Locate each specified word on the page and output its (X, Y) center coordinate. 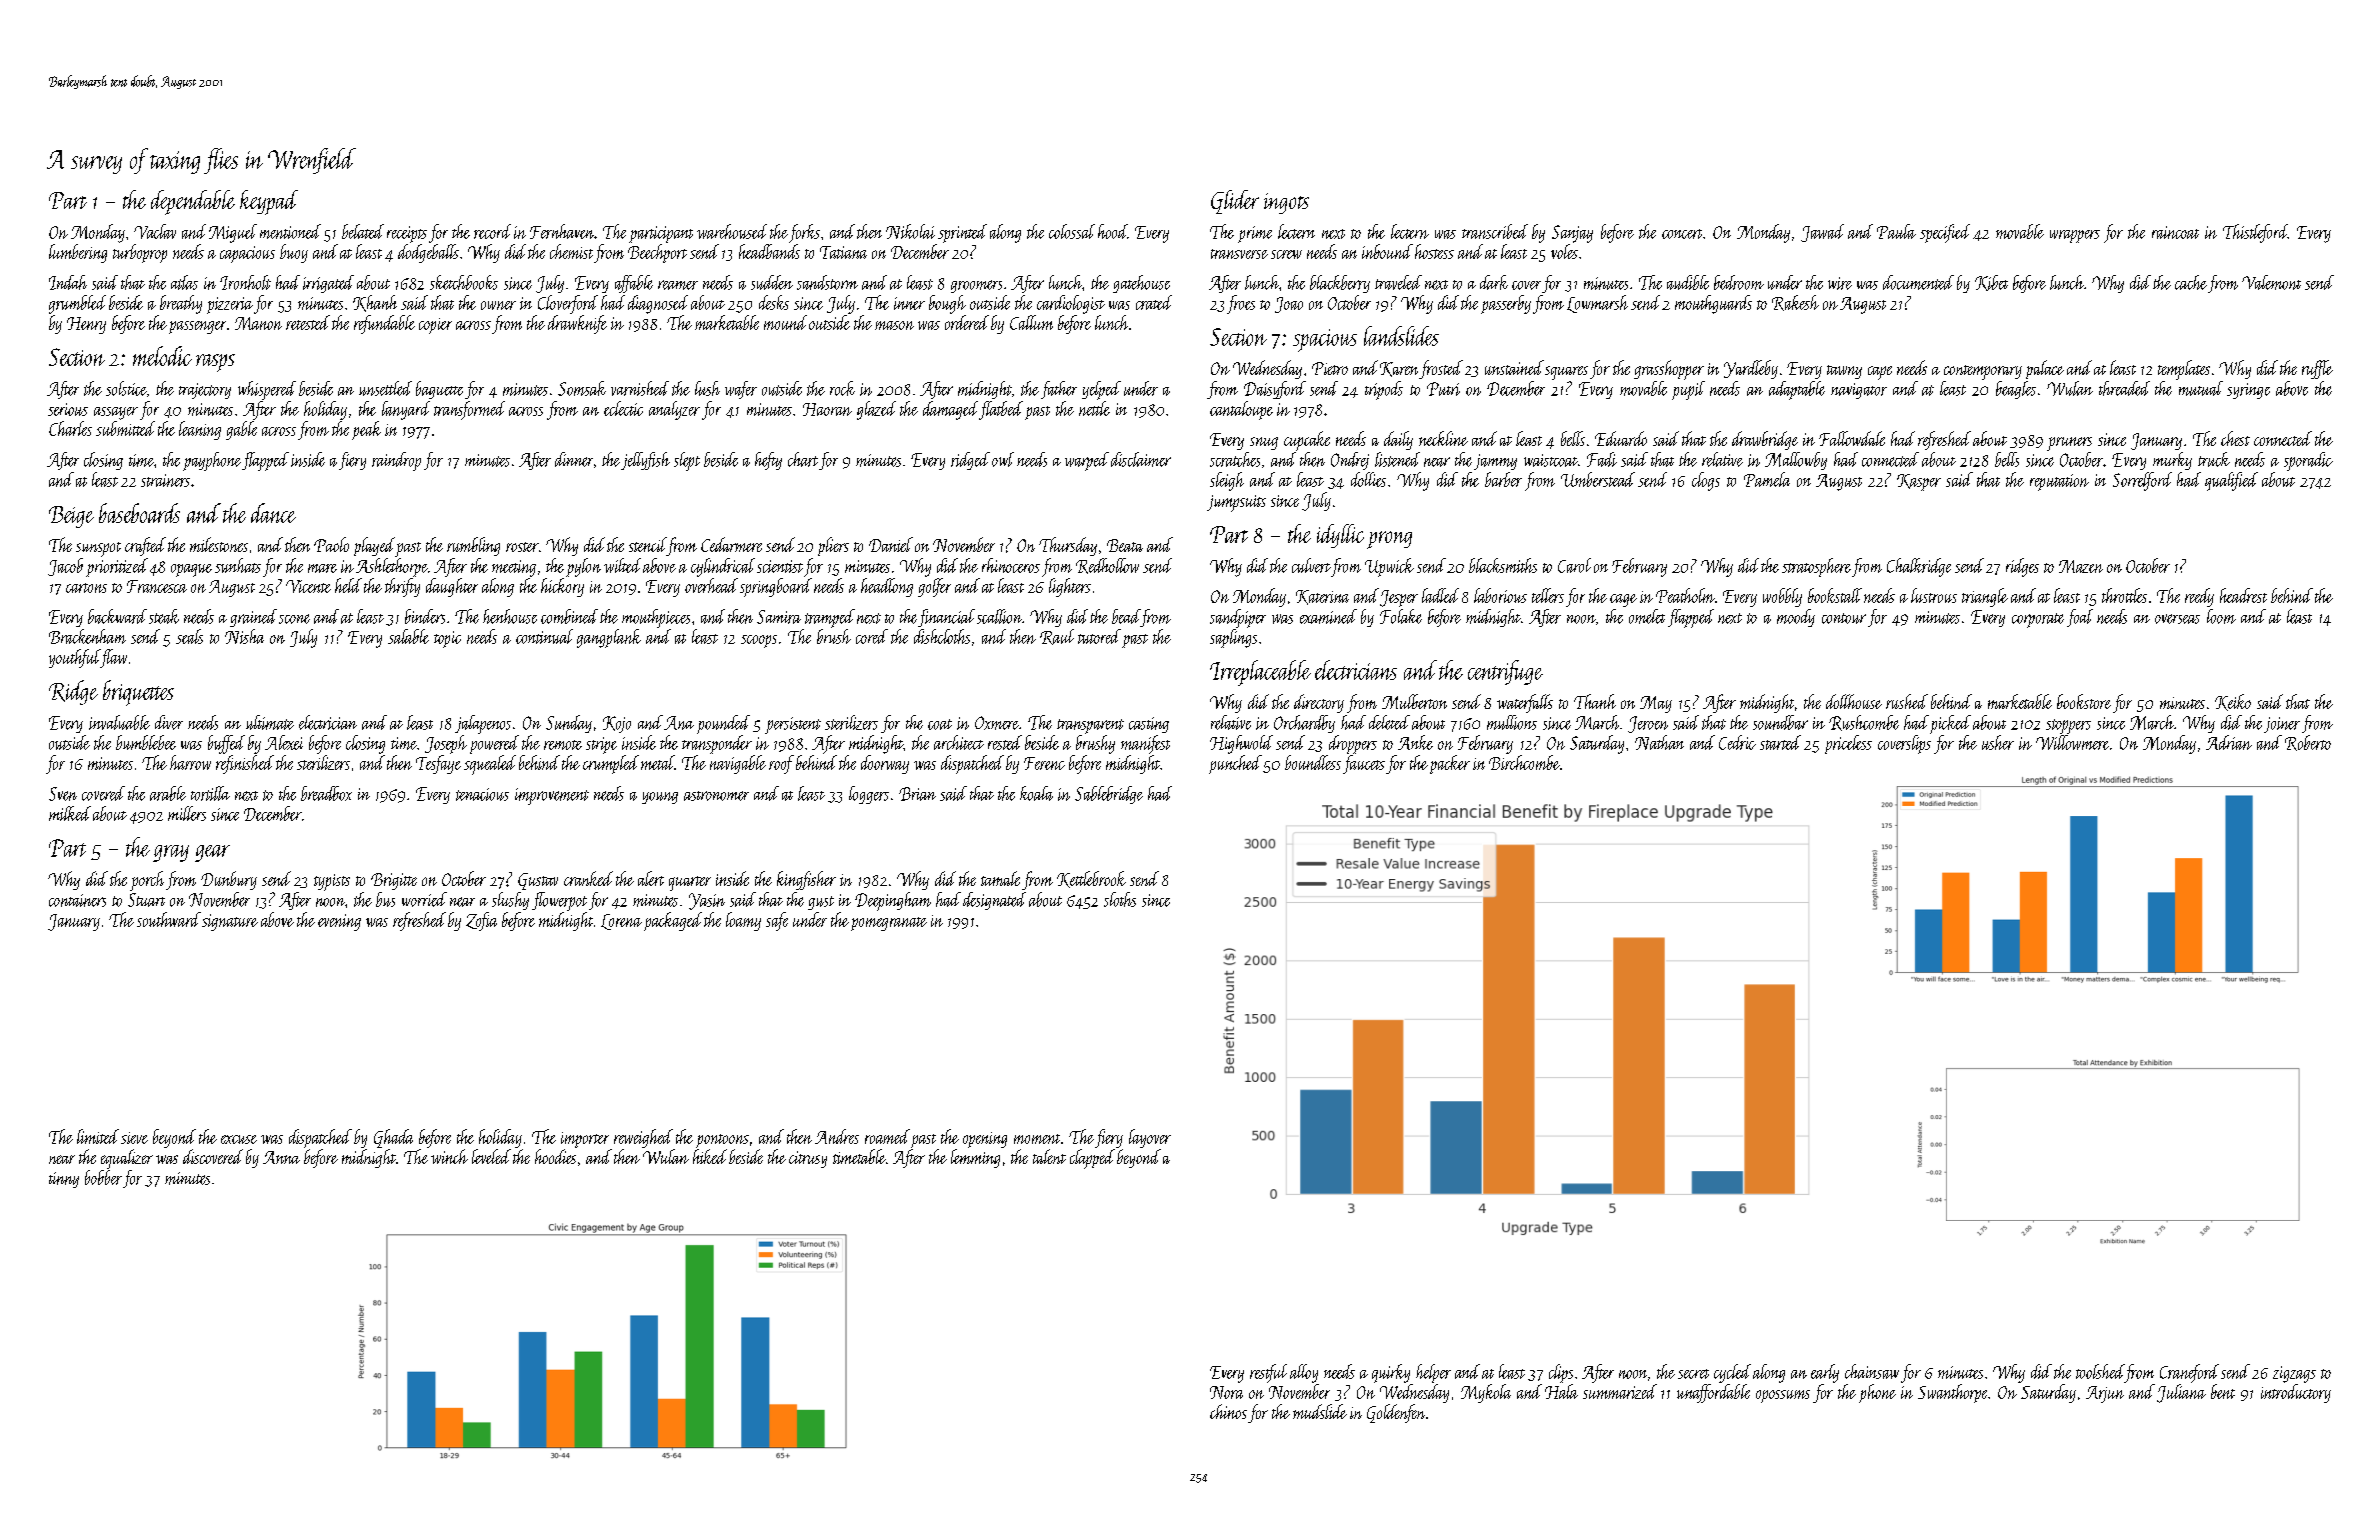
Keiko (2233, 702)
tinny (64, 1180)
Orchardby (1304, 724)
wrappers (2075, 236)
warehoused (732, 231)
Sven (63, 794)
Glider (1235, 202)
